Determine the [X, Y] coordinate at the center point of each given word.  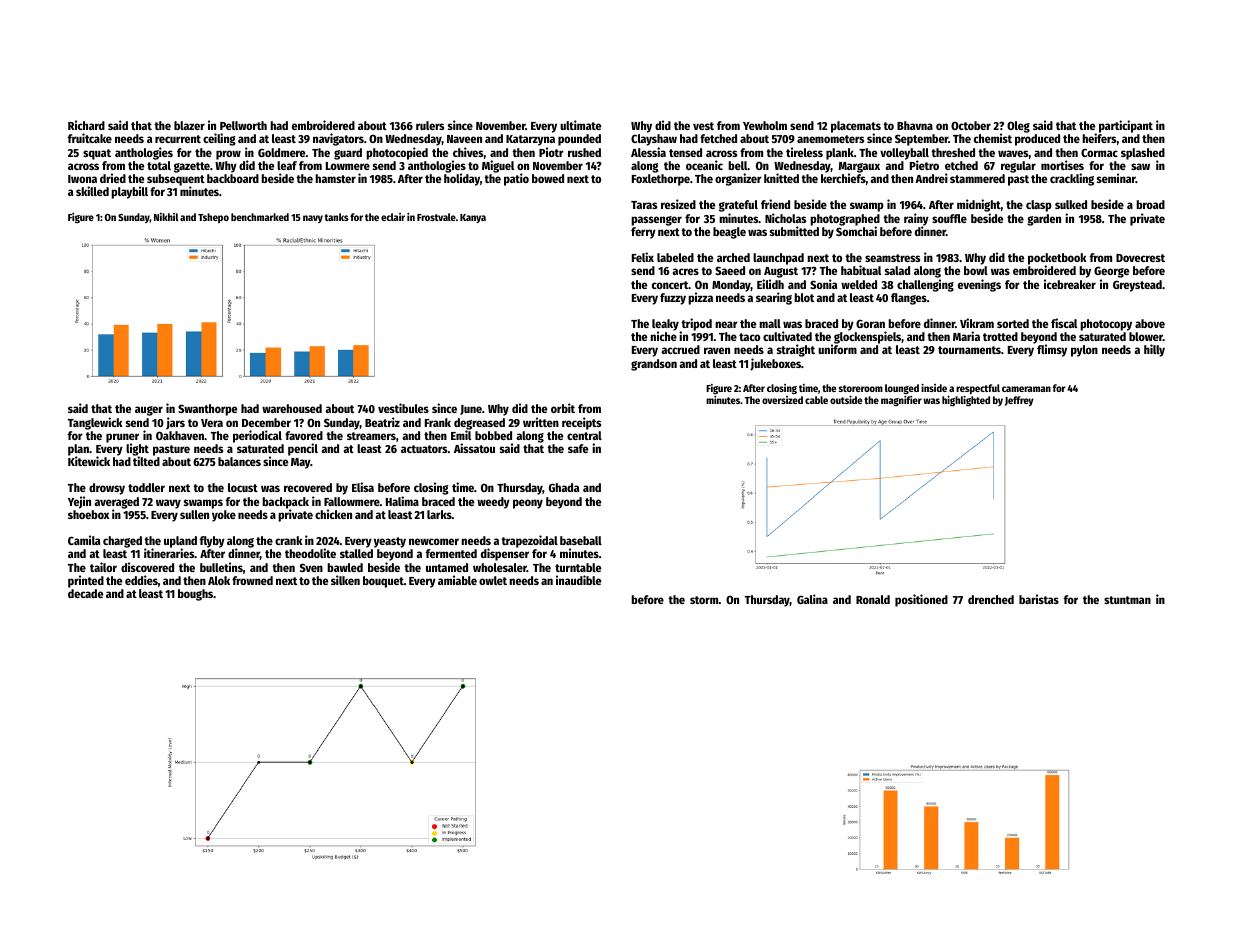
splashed [1143, 154]
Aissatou [474, 448]
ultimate [580, 125]
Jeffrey [1019, 401]
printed [86, 581]
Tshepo [213, 218]
